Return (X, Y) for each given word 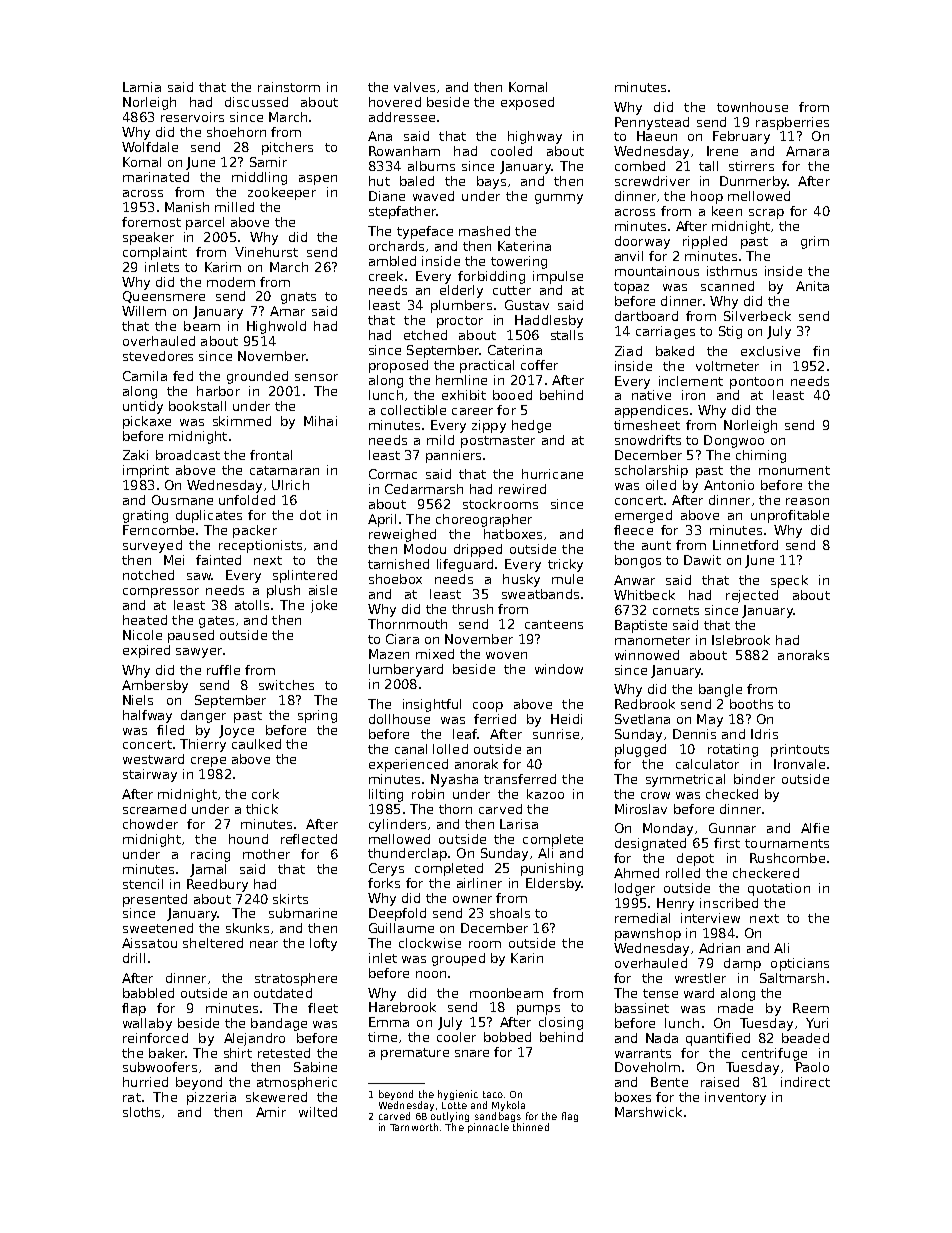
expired (146, 651)
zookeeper (282, 193)
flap (134, 1009)
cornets (676, 610)
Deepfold (397, 914)
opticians (800, 964)
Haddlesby (549, 321)
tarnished (398, 564)
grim (815, 242)
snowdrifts (648, 440)
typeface (425, 232)
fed (183, 376)
